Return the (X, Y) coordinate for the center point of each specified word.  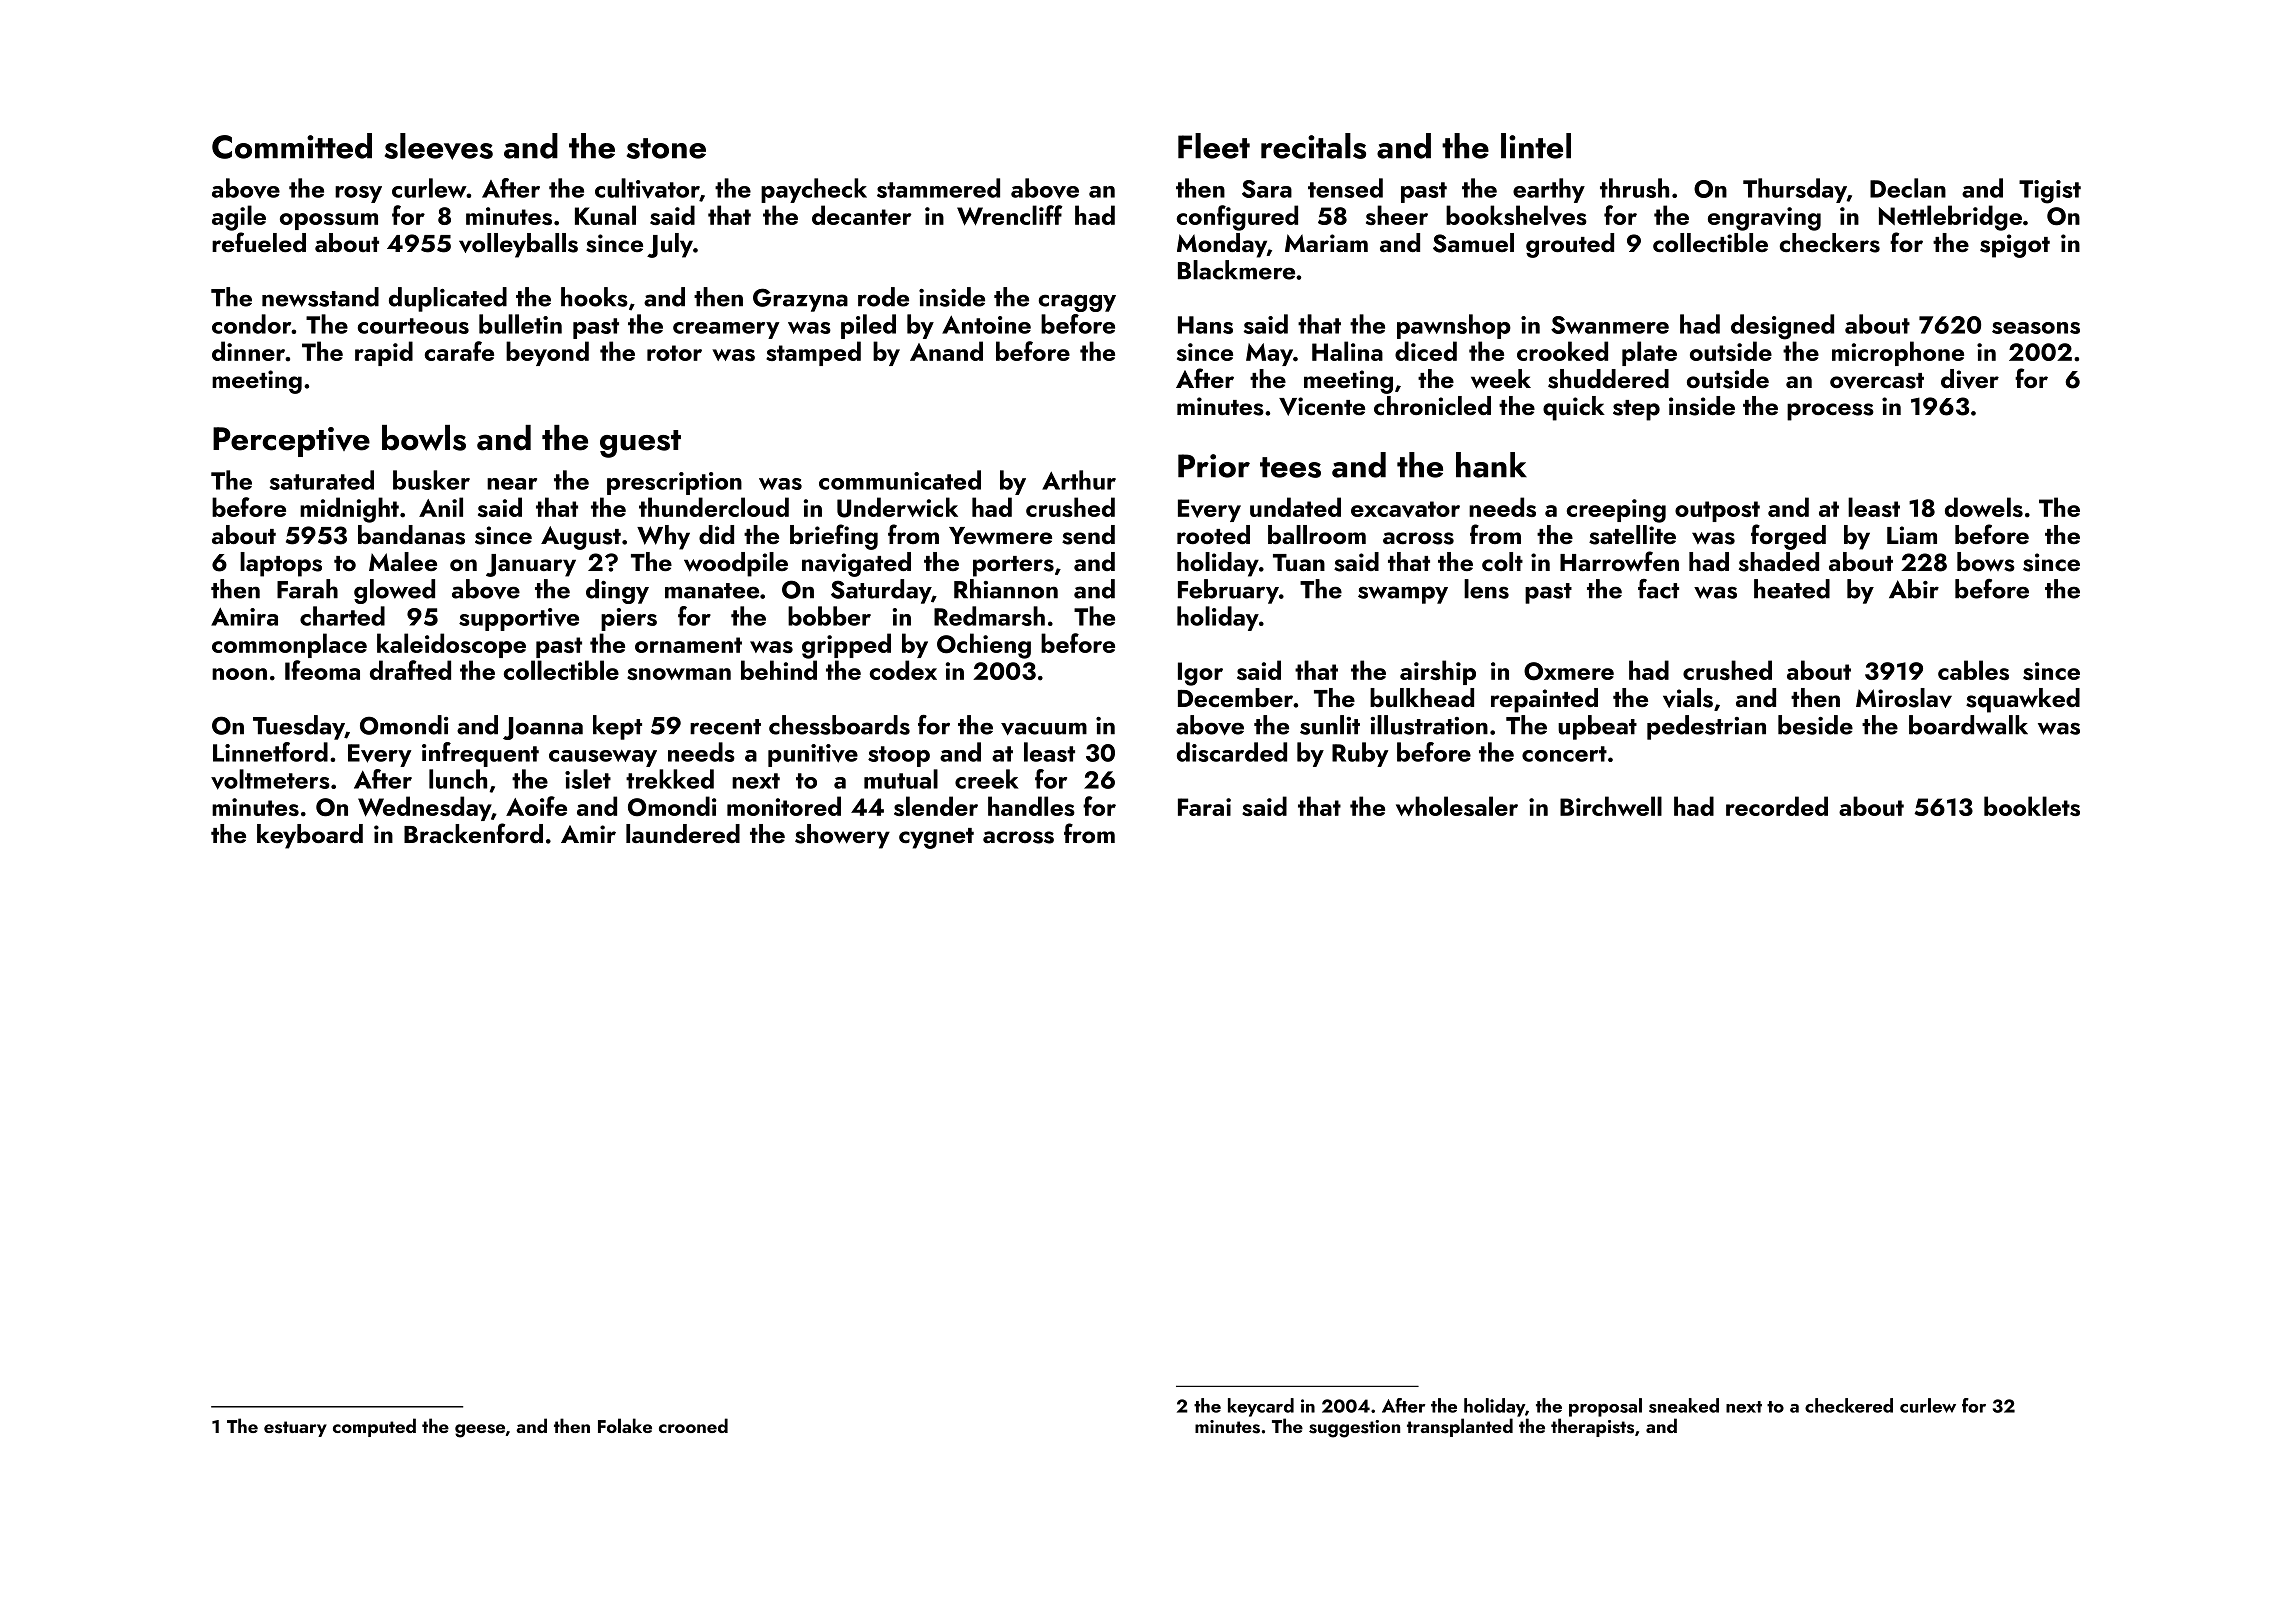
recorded (1777, 806)
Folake (625, 1425)
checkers (1829, 243)
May (1269, 354)
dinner (248, 351)
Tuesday (299, 727)
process (1830, 412)
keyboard (310, 836)
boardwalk (1968, 725)
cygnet (936, 838)
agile (239, 218)
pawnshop (1454, 326)
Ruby (1360, 754)
